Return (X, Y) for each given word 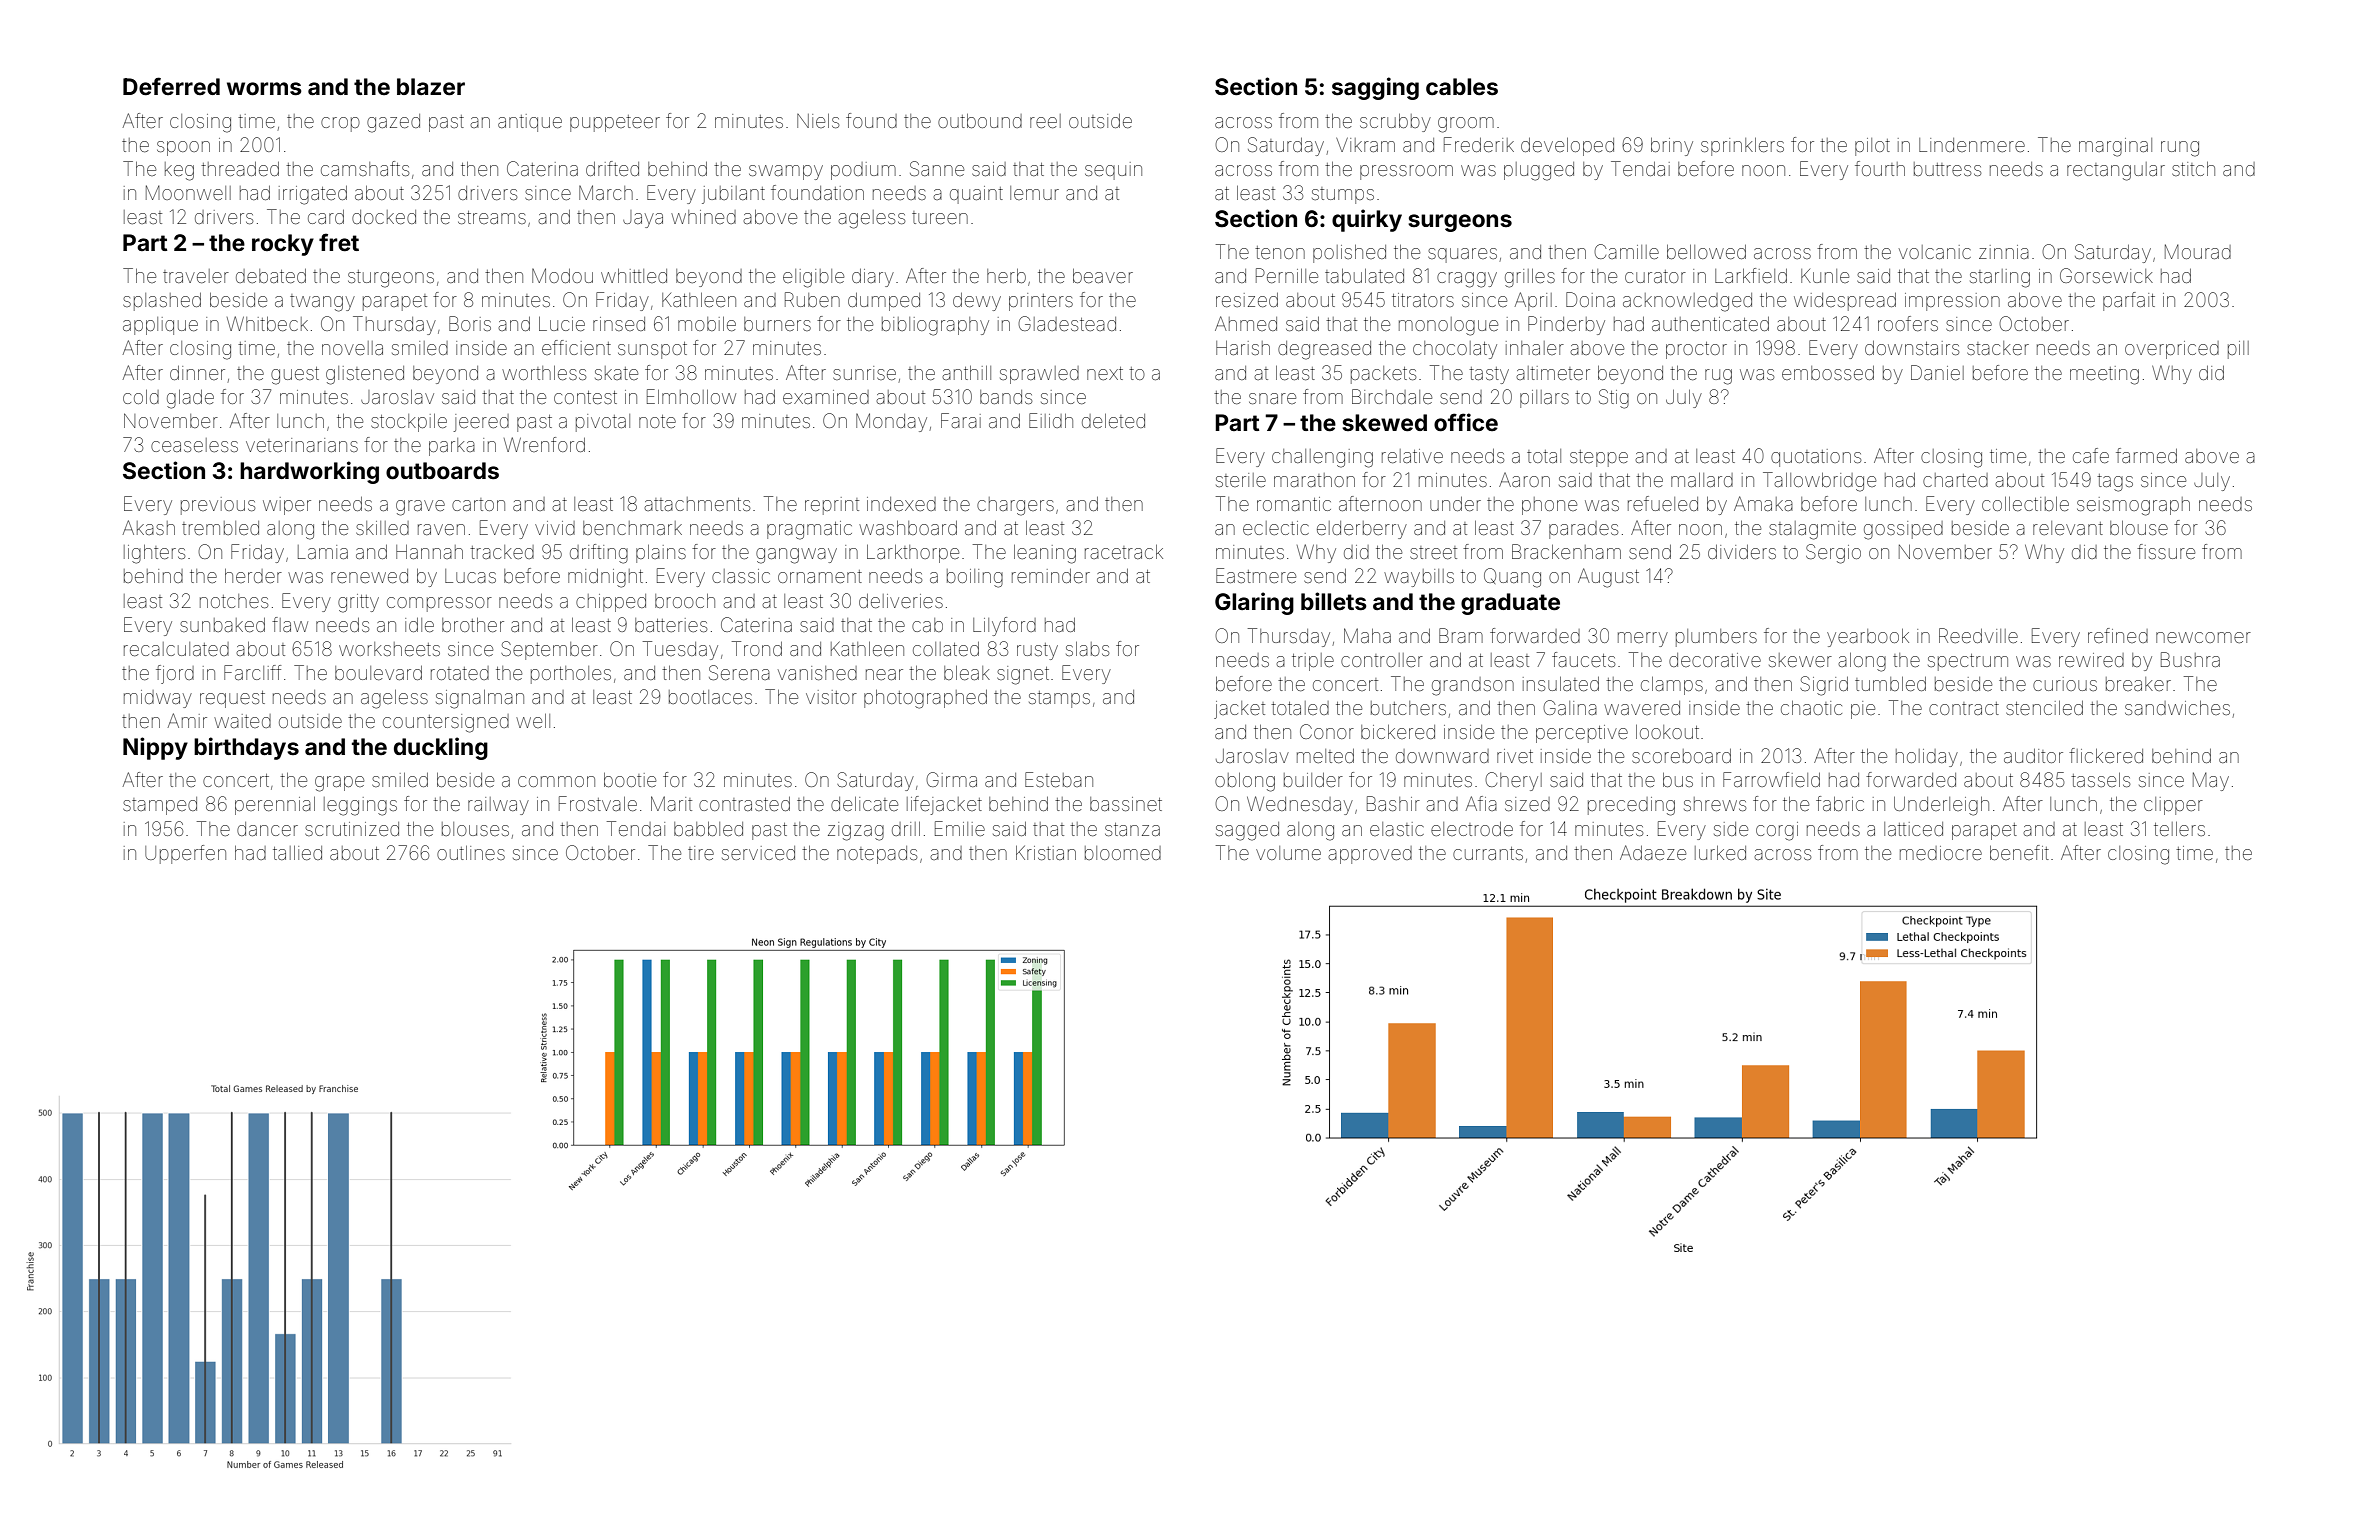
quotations (1816, 458)
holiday (1927, 758)
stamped (160, 806)
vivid (555, 528)
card (326, 217)
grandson (1473, 686)
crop (340, 124)
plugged (1539, 171)
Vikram (1365, 145)
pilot (1872, 147)
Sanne (937, 168)
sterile (1241, 480)
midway (158, 699)
